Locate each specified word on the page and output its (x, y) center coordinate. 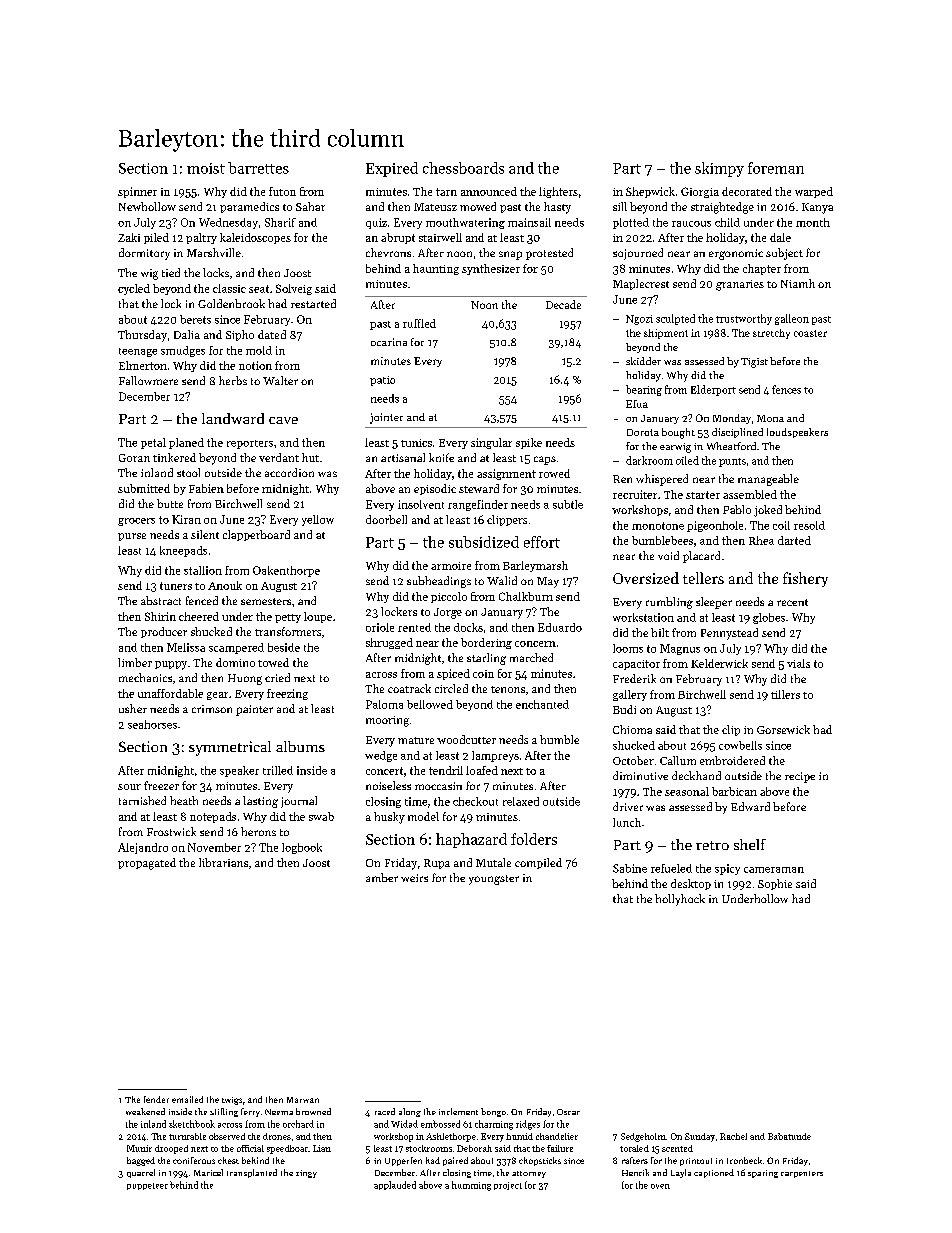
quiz (376, 223)
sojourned (638, 254)
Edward (750, 806)
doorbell (386, 519)
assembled (750, 494)
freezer (161, 785)
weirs (414, 878)
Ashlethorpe (451, 1137)
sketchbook (192, 1124)
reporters (250, 444)
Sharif (280, 222)
